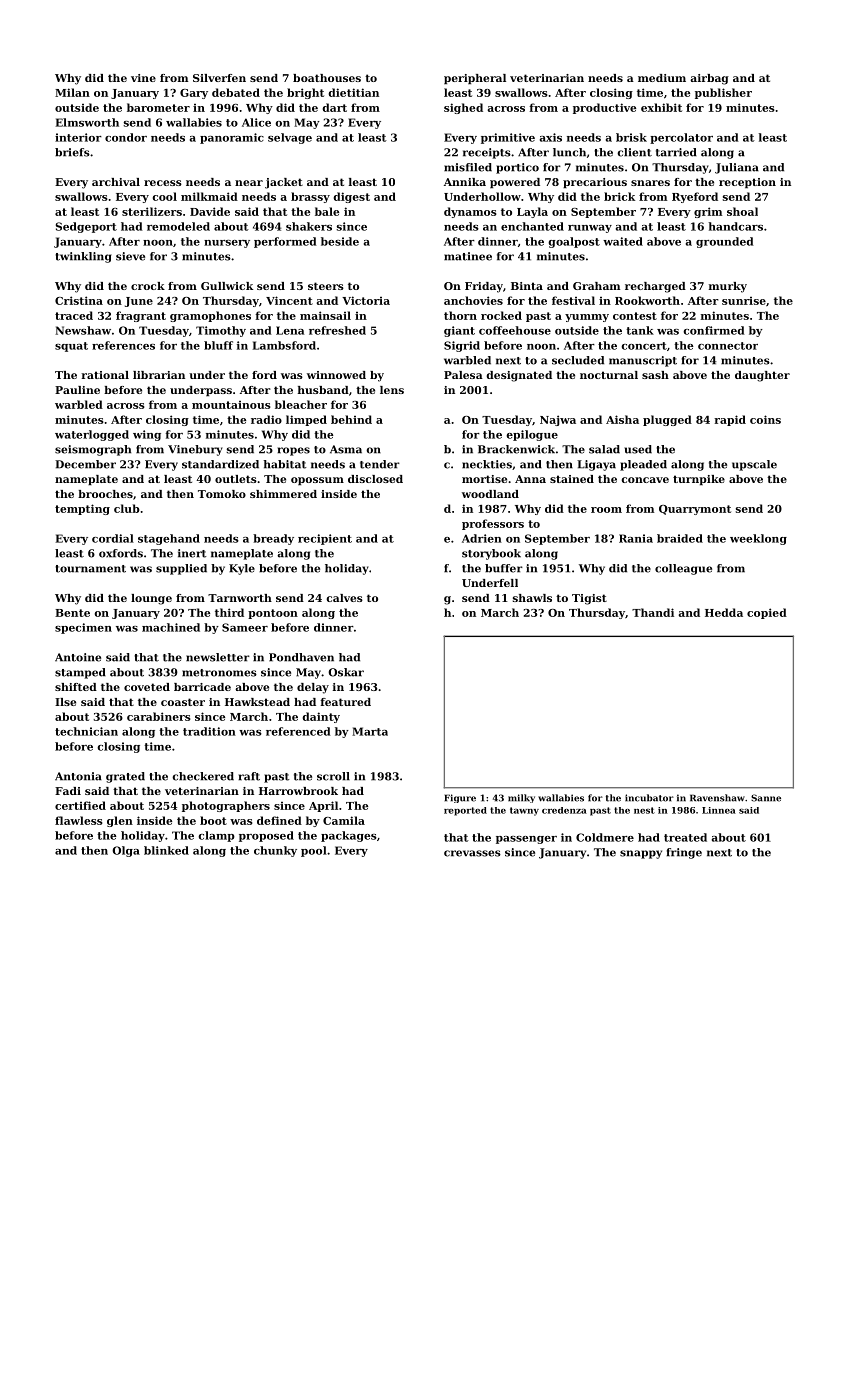 The width and height of the screenshot is (849, 1400). Describe the element at coordinates (653, 612) in the screenshot. I see `Thandi` at that location.
